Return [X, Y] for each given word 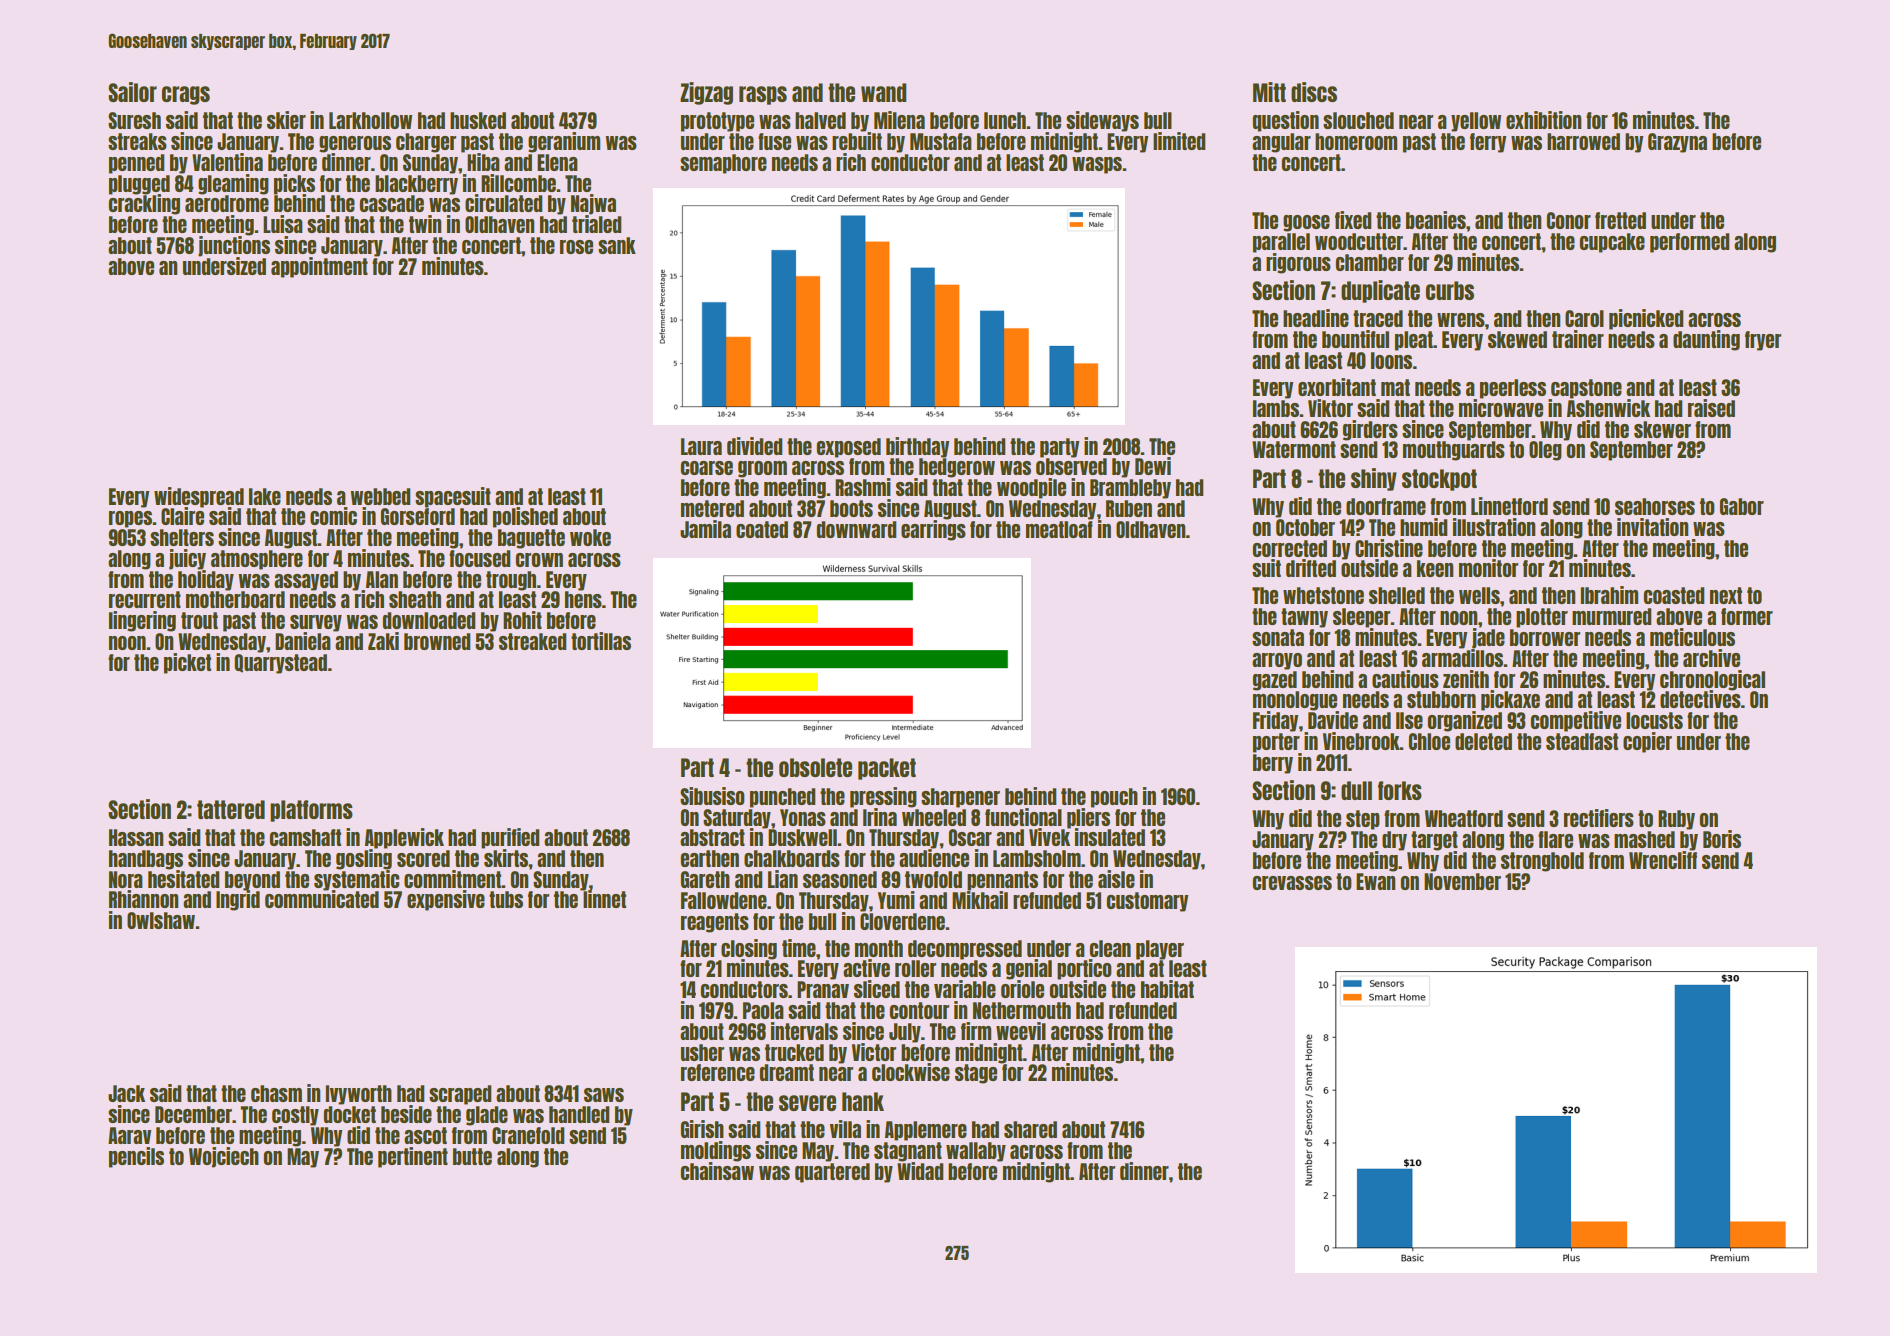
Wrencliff [1663, 860]
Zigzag [706, 93]
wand [883, 92]
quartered [832, 1173]
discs [1314, 92]
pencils [136, 1157]
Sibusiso [712, 796]
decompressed [965, 950]
